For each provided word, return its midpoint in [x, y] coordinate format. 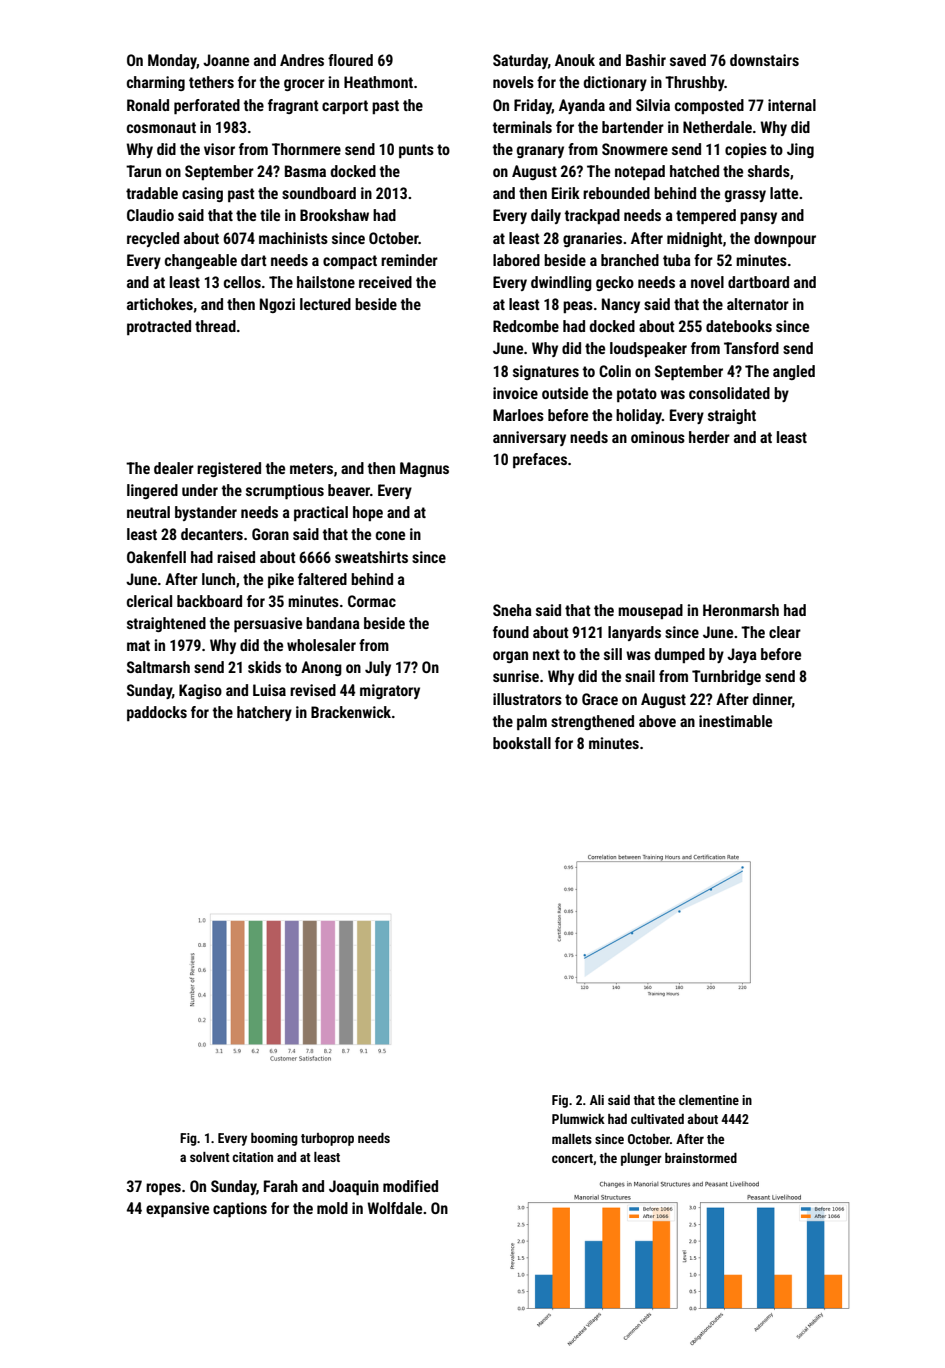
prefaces [540, 460]
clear [785, 632]
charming [156, 83]
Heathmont [378, 82]
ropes [163, 1189]
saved [688, 60]
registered [229, 469]
